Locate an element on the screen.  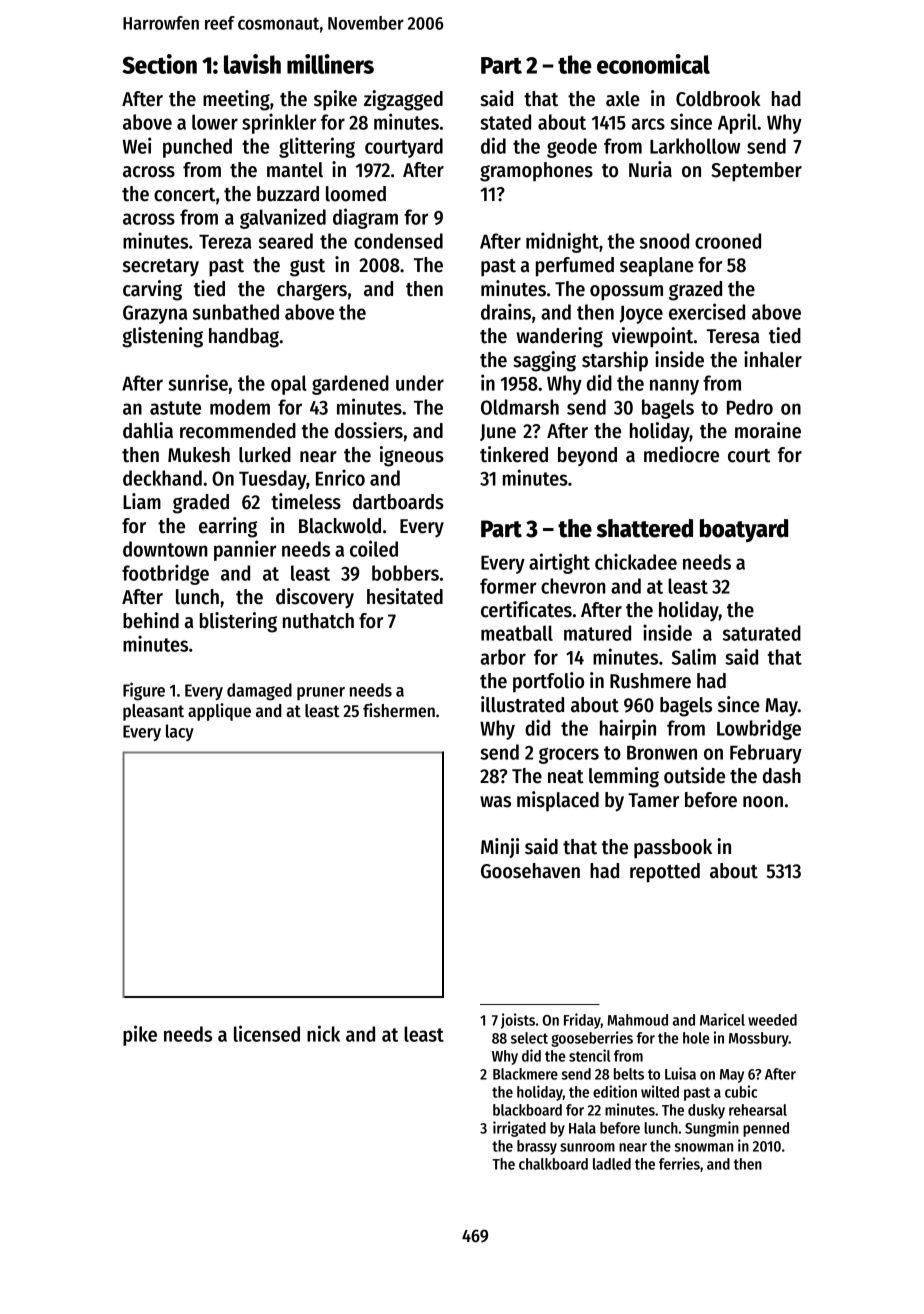
saturated is located at coordinates (762, 633).
